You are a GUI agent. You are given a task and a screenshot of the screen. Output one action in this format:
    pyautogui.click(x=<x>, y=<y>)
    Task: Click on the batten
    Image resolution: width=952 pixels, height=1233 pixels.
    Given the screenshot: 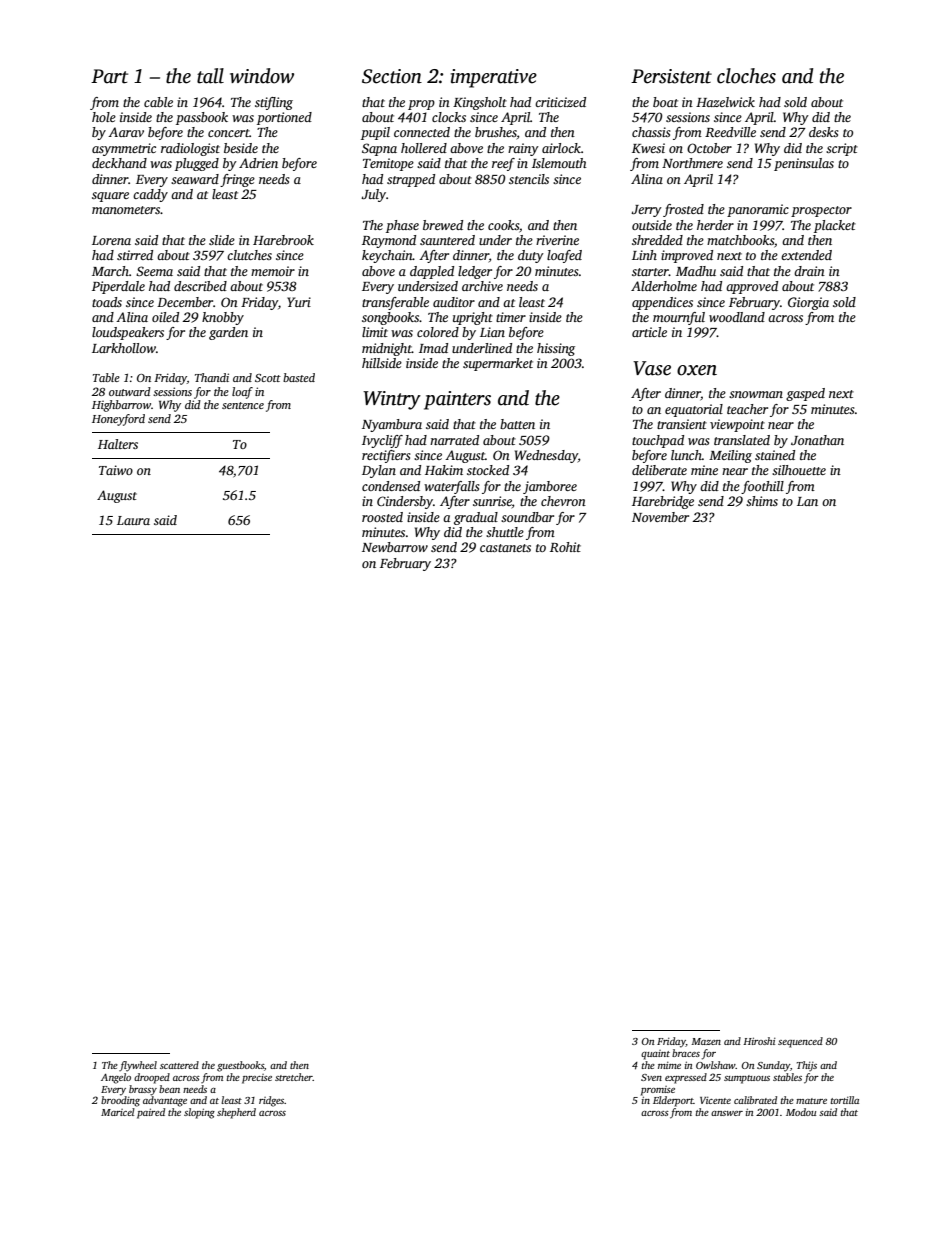 What is the action you would take?
    pyautogui.click(x=517, y=424)
